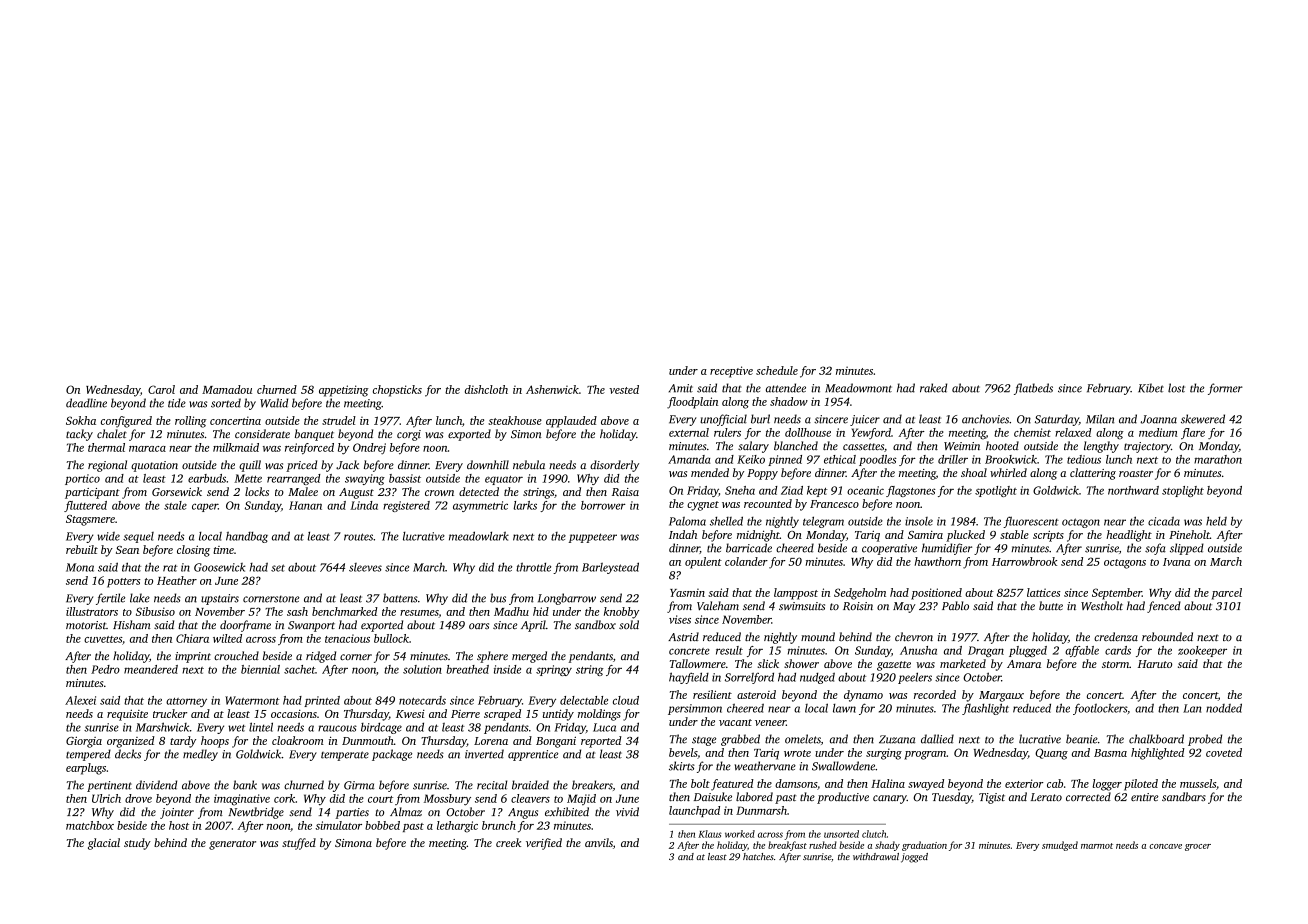  I want to click on glacial, so click(104, 844).
